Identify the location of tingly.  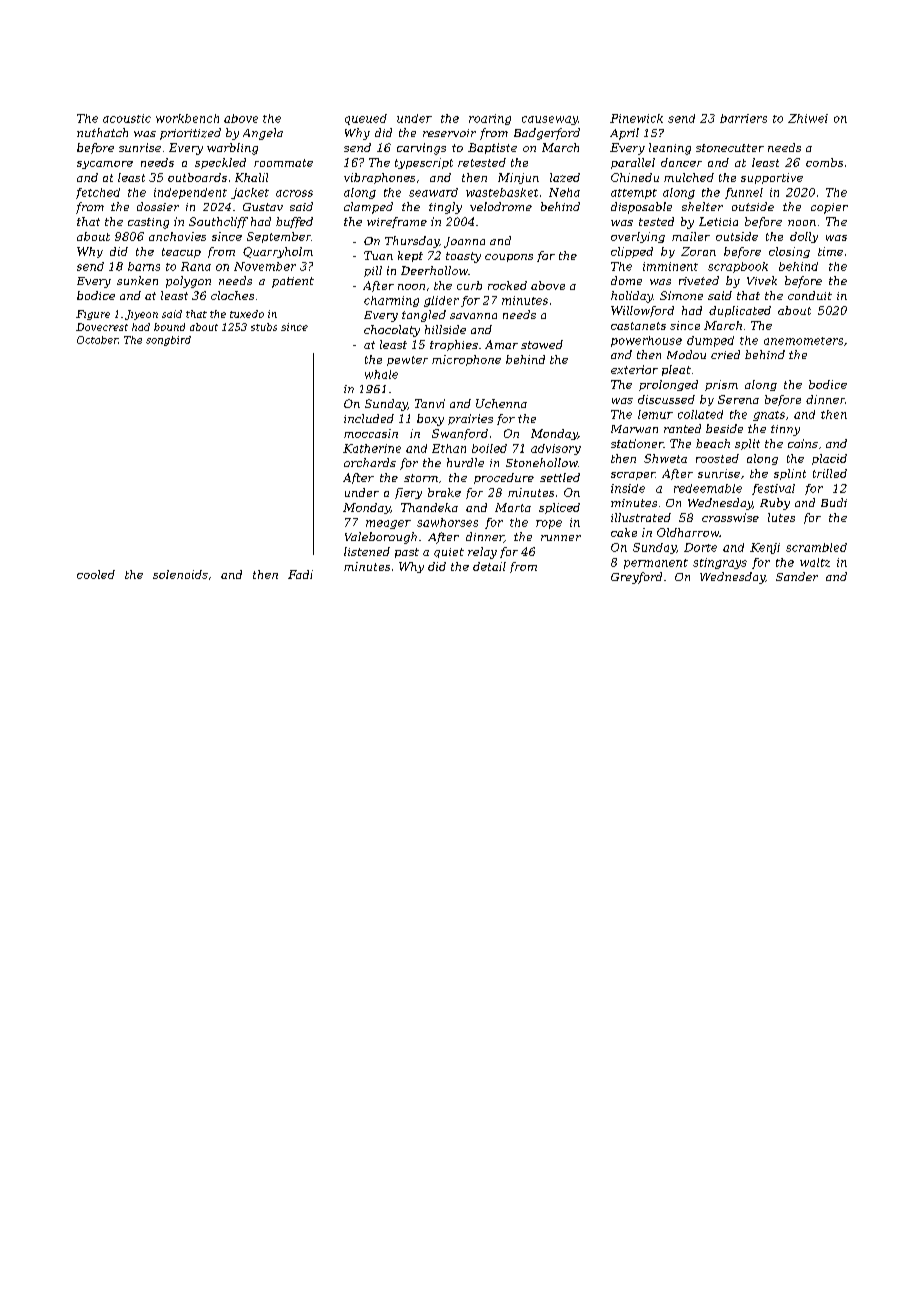
(445, 208).
